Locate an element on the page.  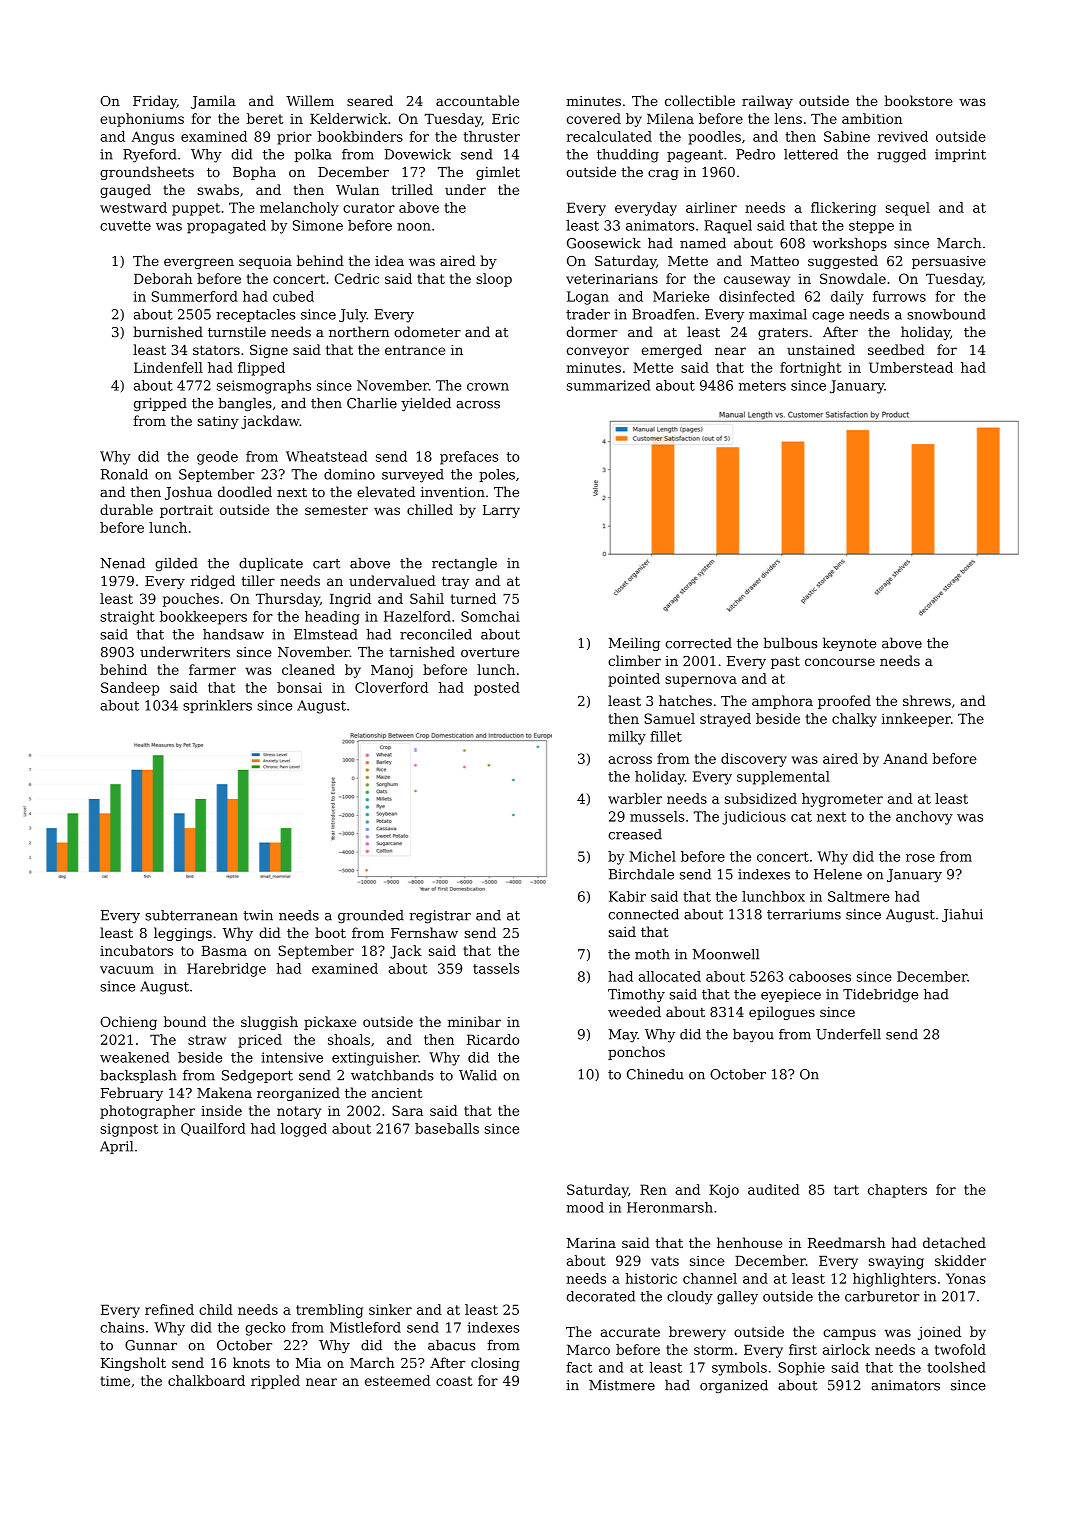
crown is located at coordinates (488, 387).
